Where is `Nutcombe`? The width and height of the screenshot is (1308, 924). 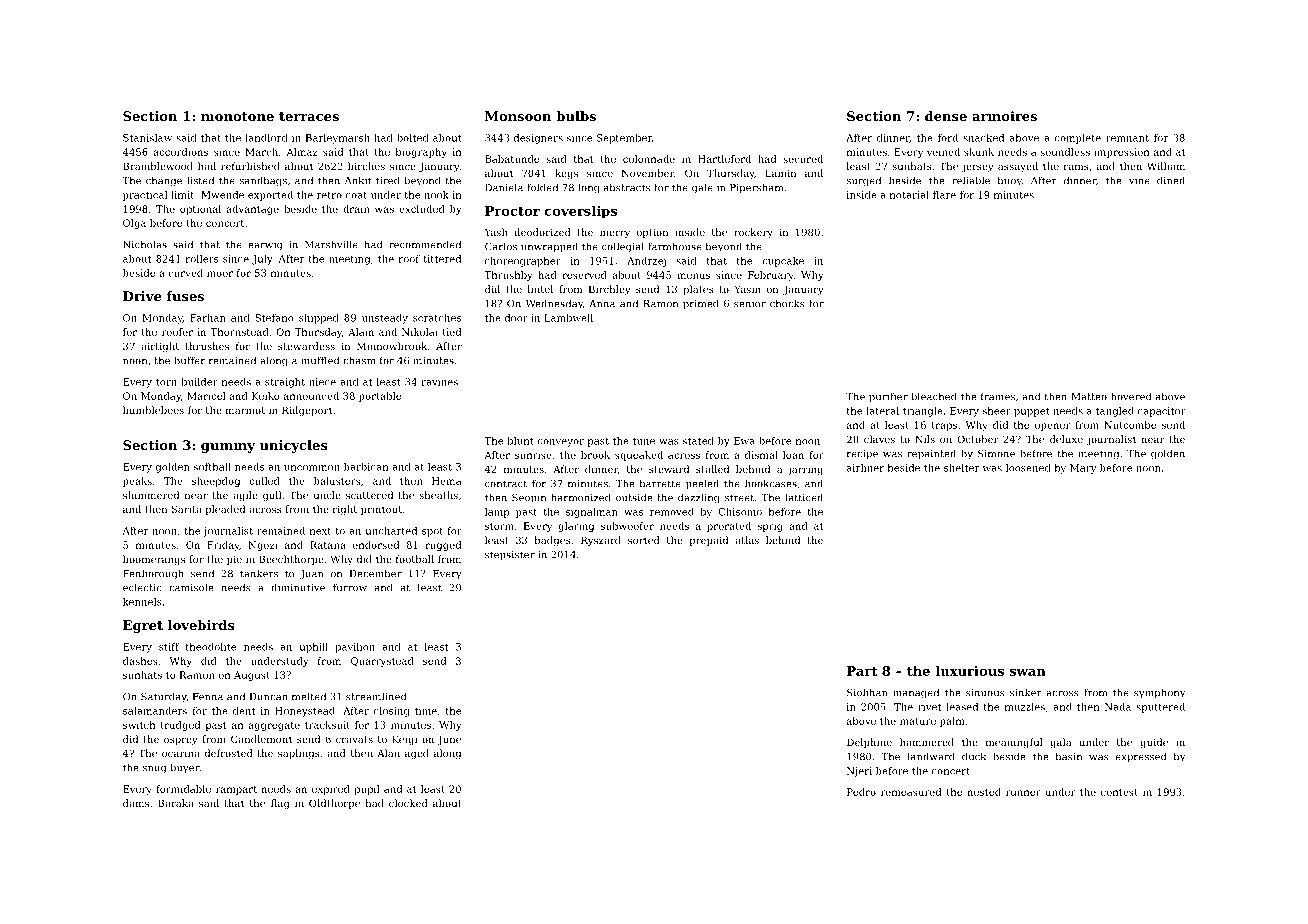 Nutcombe is located at coordinates (1130, 425).
